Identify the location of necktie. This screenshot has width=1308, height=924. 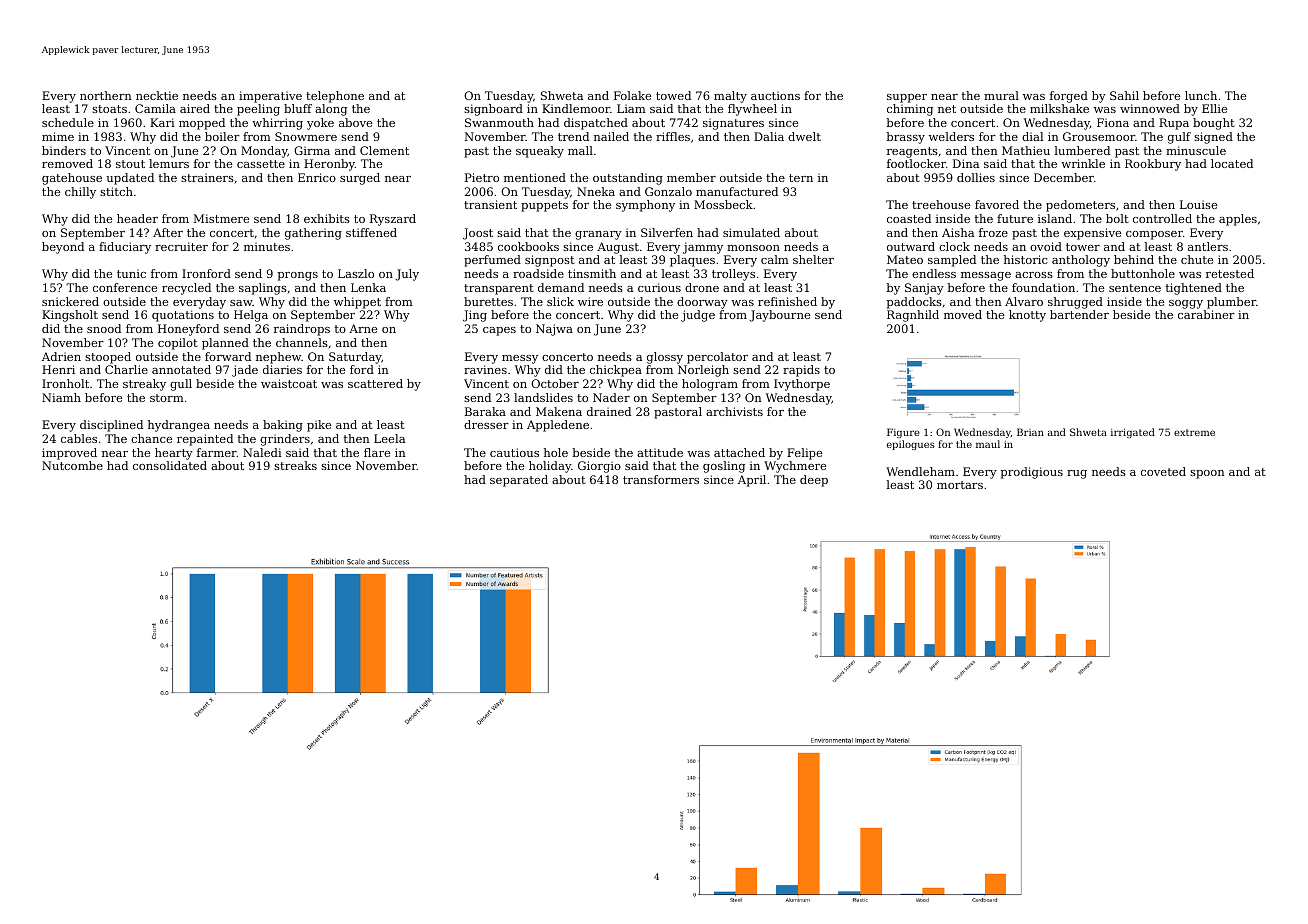
(157, 95).
